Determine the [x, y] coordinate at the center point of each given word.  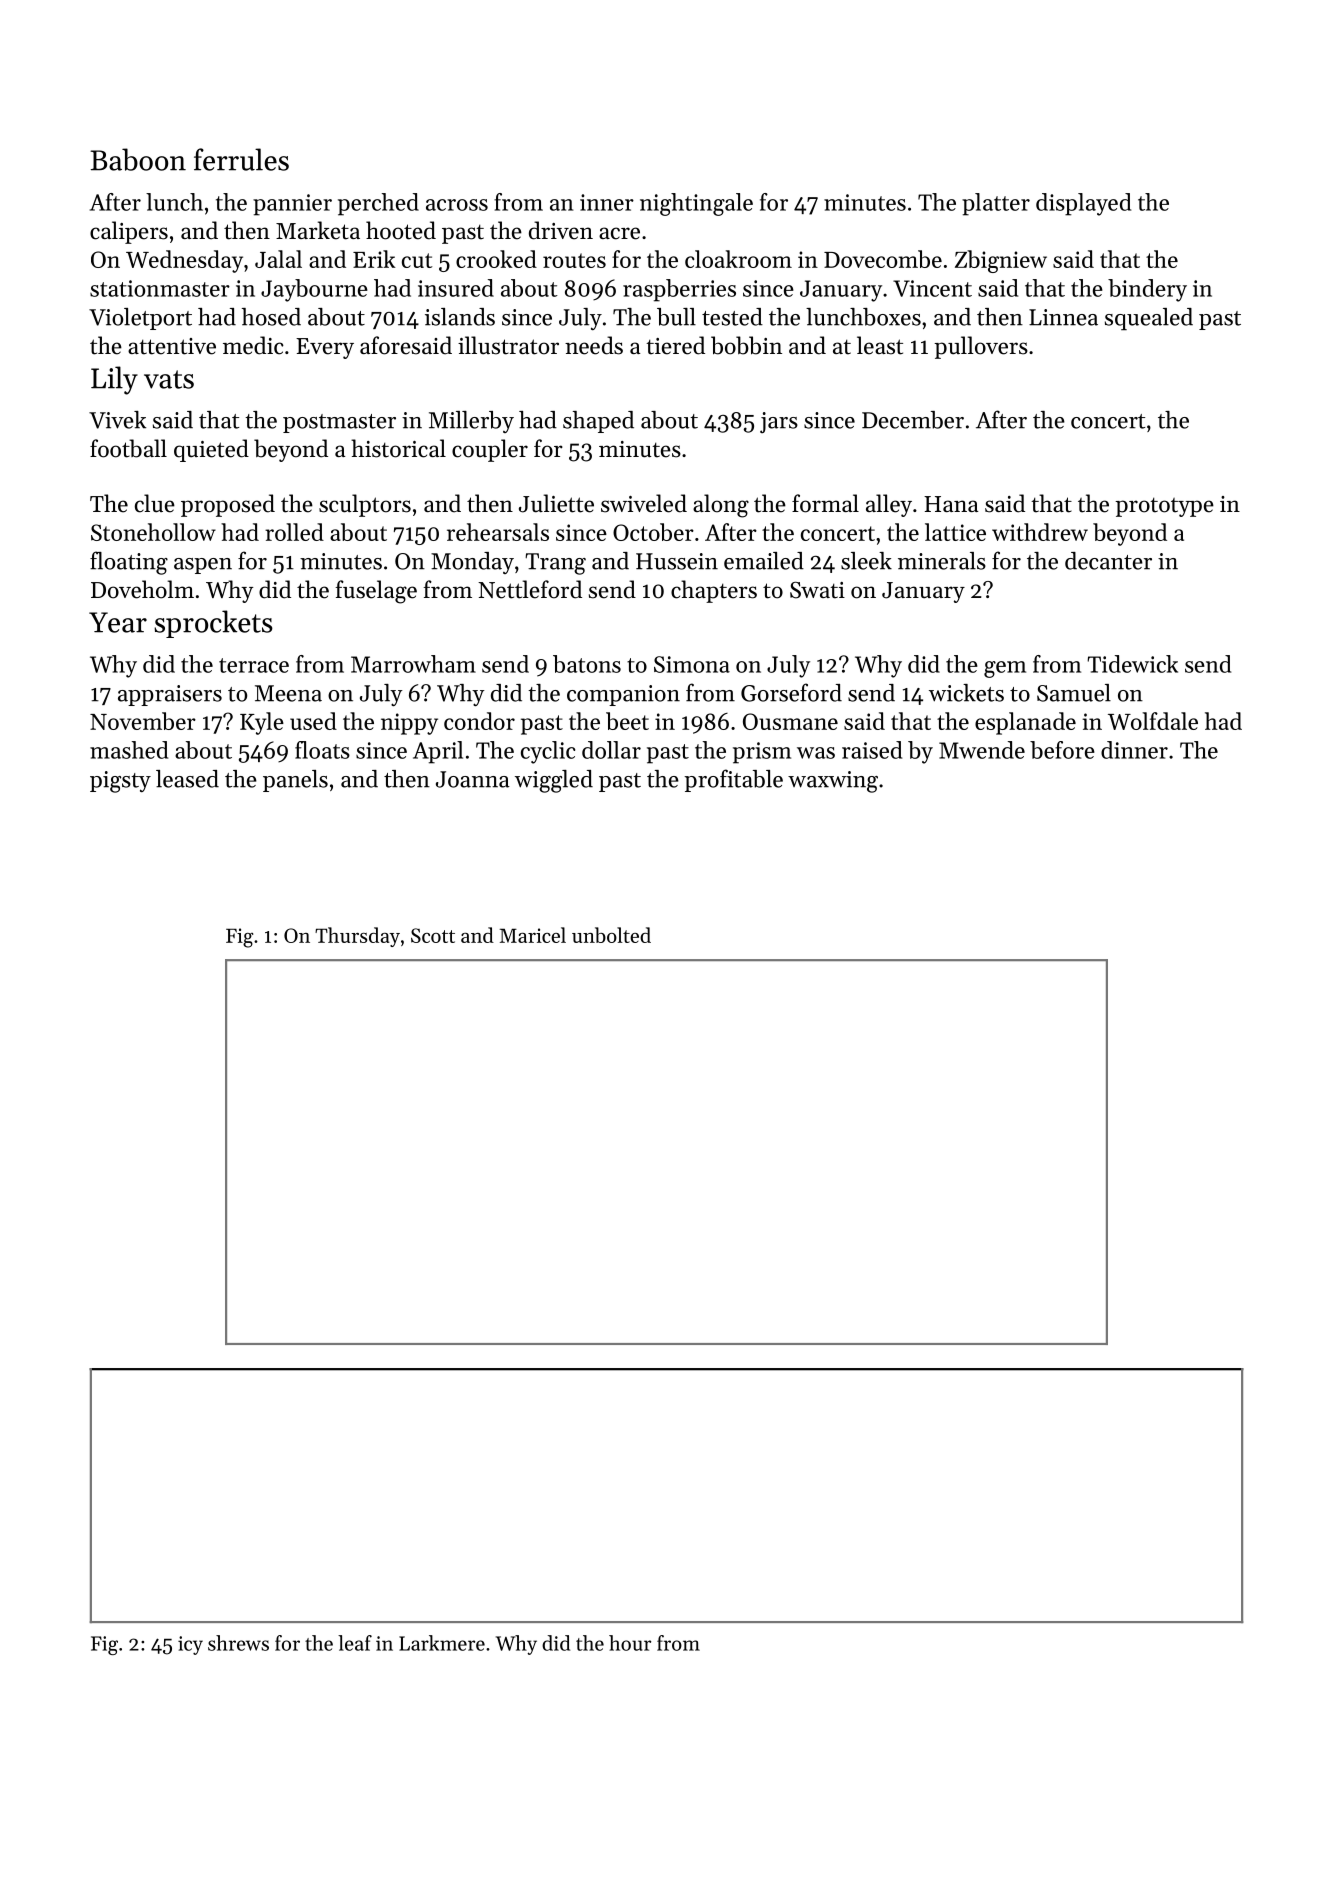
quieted [211, 450]
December [913, 420]
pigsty [120, 782]
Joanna [473, 779]
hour [630, 1643]
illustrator [508, 345]
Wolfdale [1153, 721]
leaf [355, 1643]
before [1062, 750]
